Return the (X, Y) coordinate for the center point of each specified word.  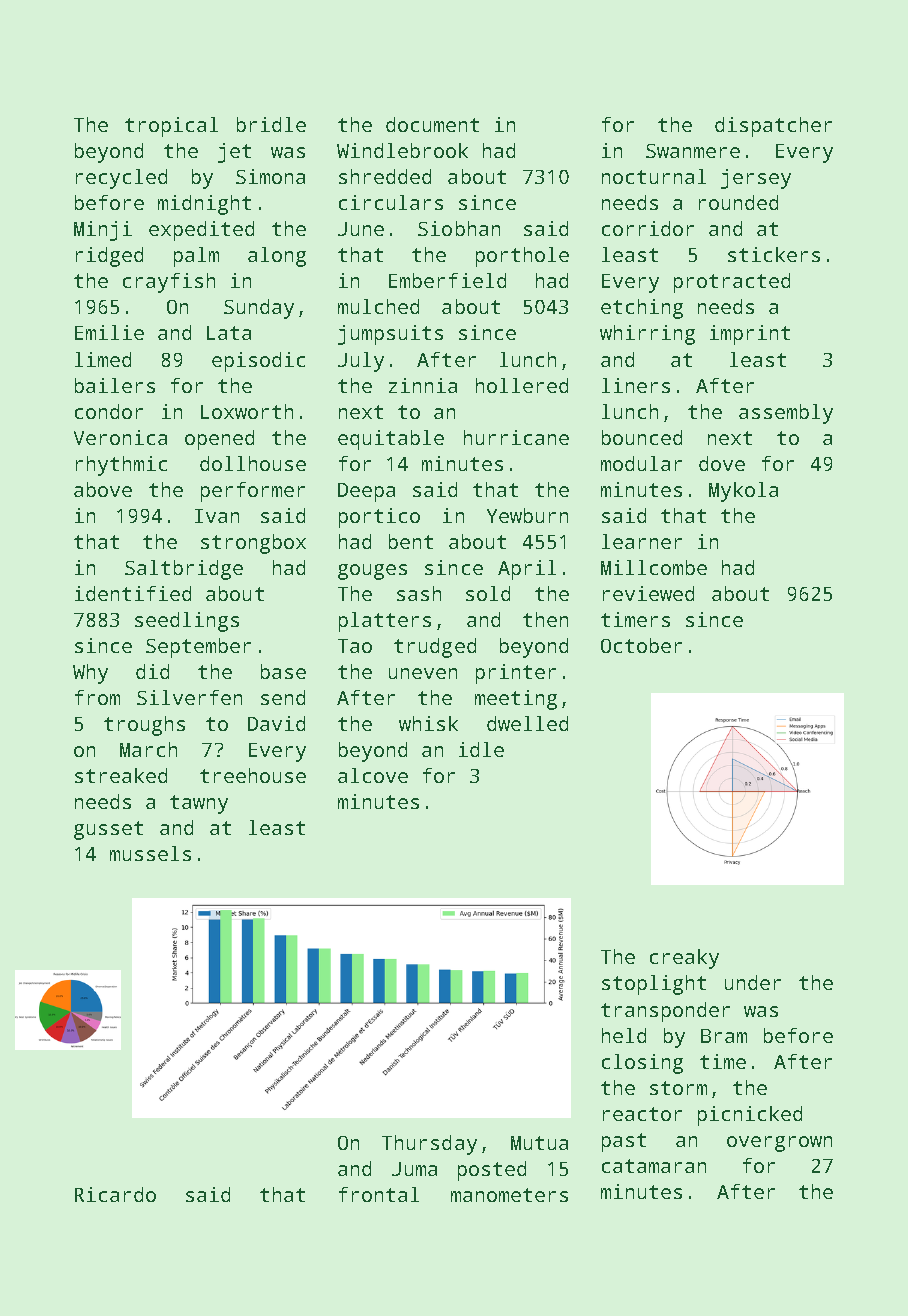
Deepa (366, 492)
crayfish (169, 283)
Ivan (217, 516)
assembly (786, 414)
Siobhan (459, 228)
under (753, 982)
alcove (373, 775)
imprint (750, 335)
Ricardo (115, 1194)
